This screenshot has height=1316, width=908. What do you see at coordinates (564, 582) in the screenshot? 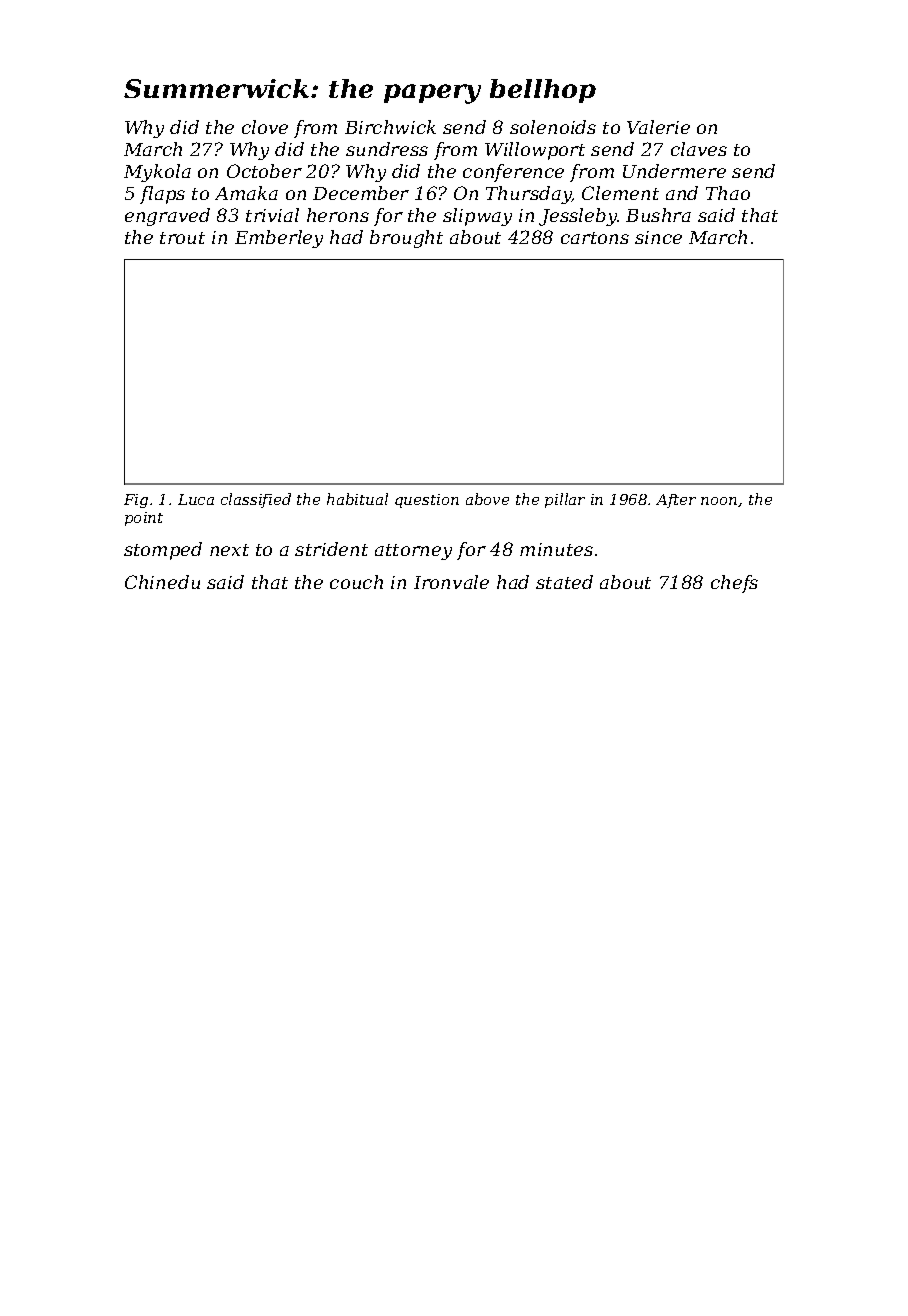
I see `stated` at bounding box center [564, 582].
